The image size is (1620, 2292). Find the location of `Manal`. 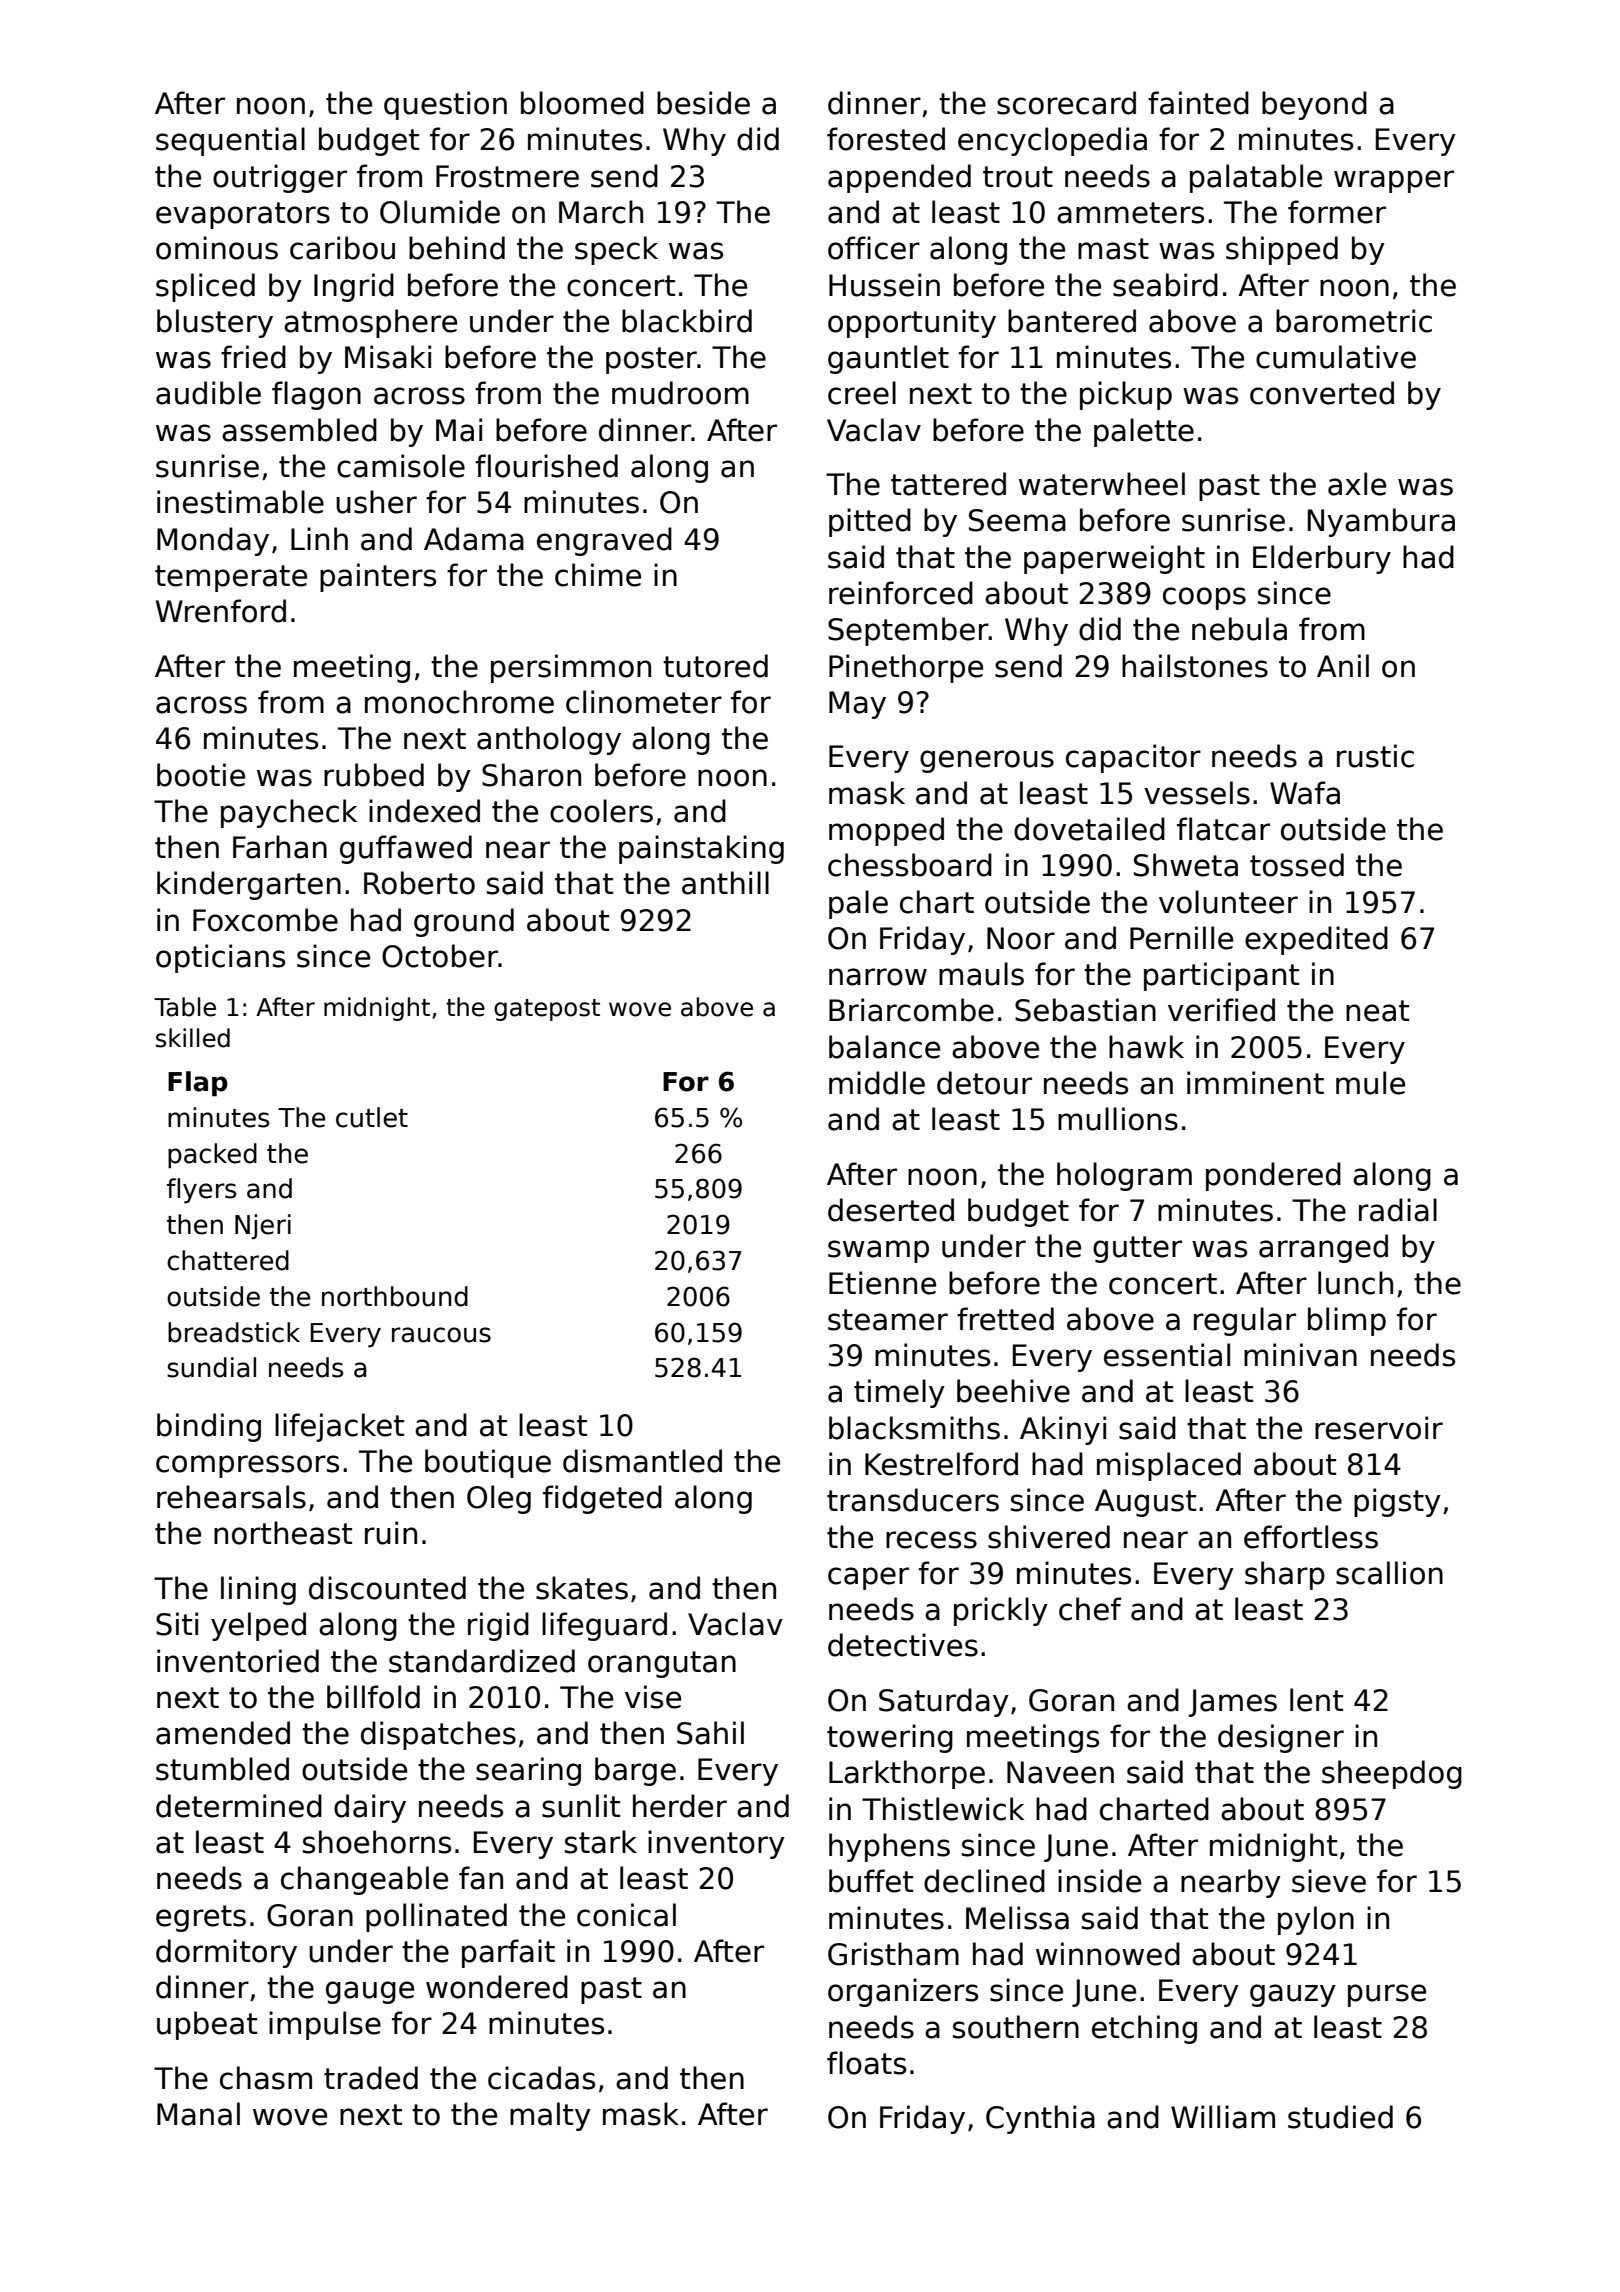

Manal is located at coordinates (198, 2114).
